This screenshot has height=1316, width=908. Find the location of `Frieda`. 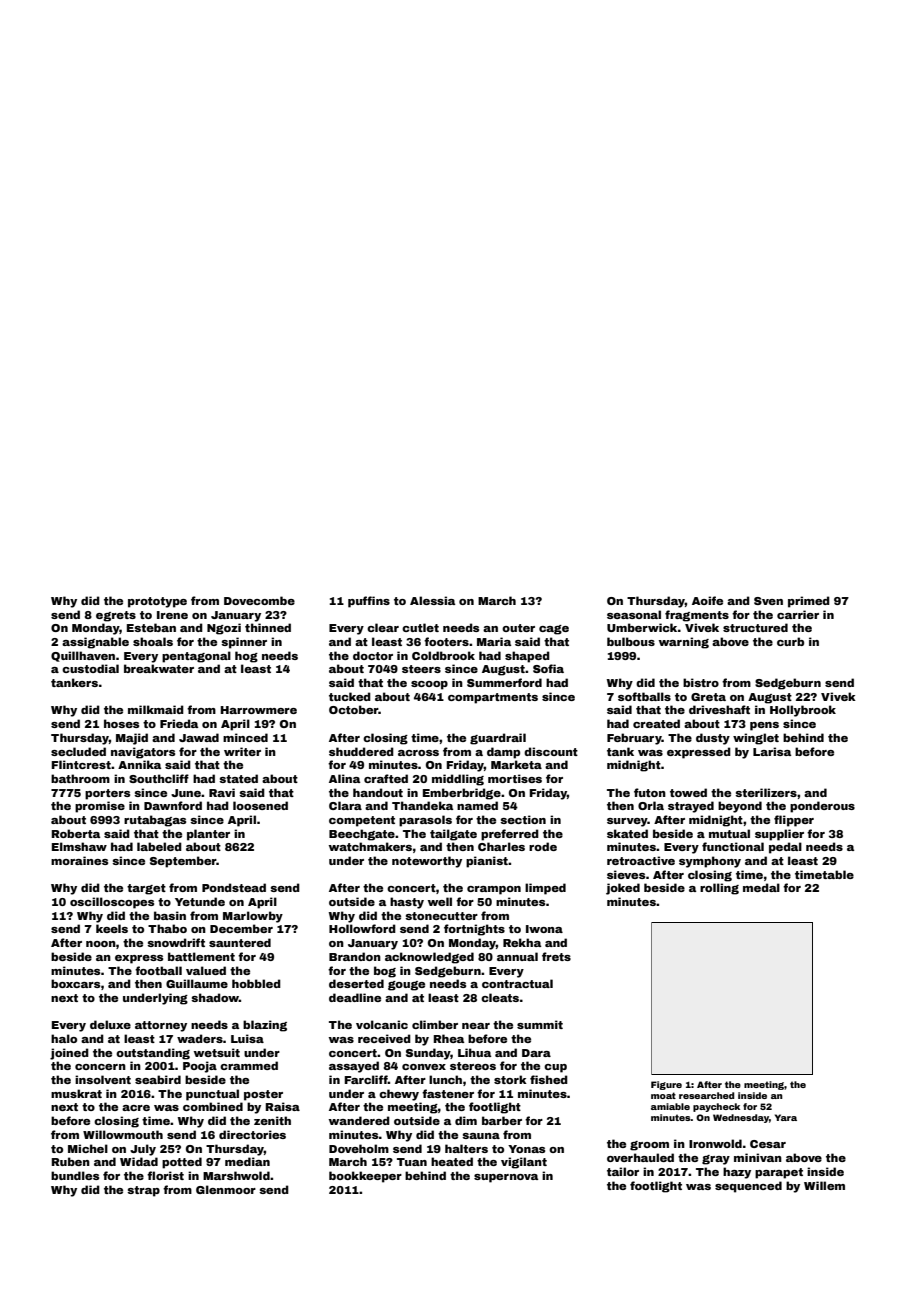

Frieda is located at coordinates (179, 723).
